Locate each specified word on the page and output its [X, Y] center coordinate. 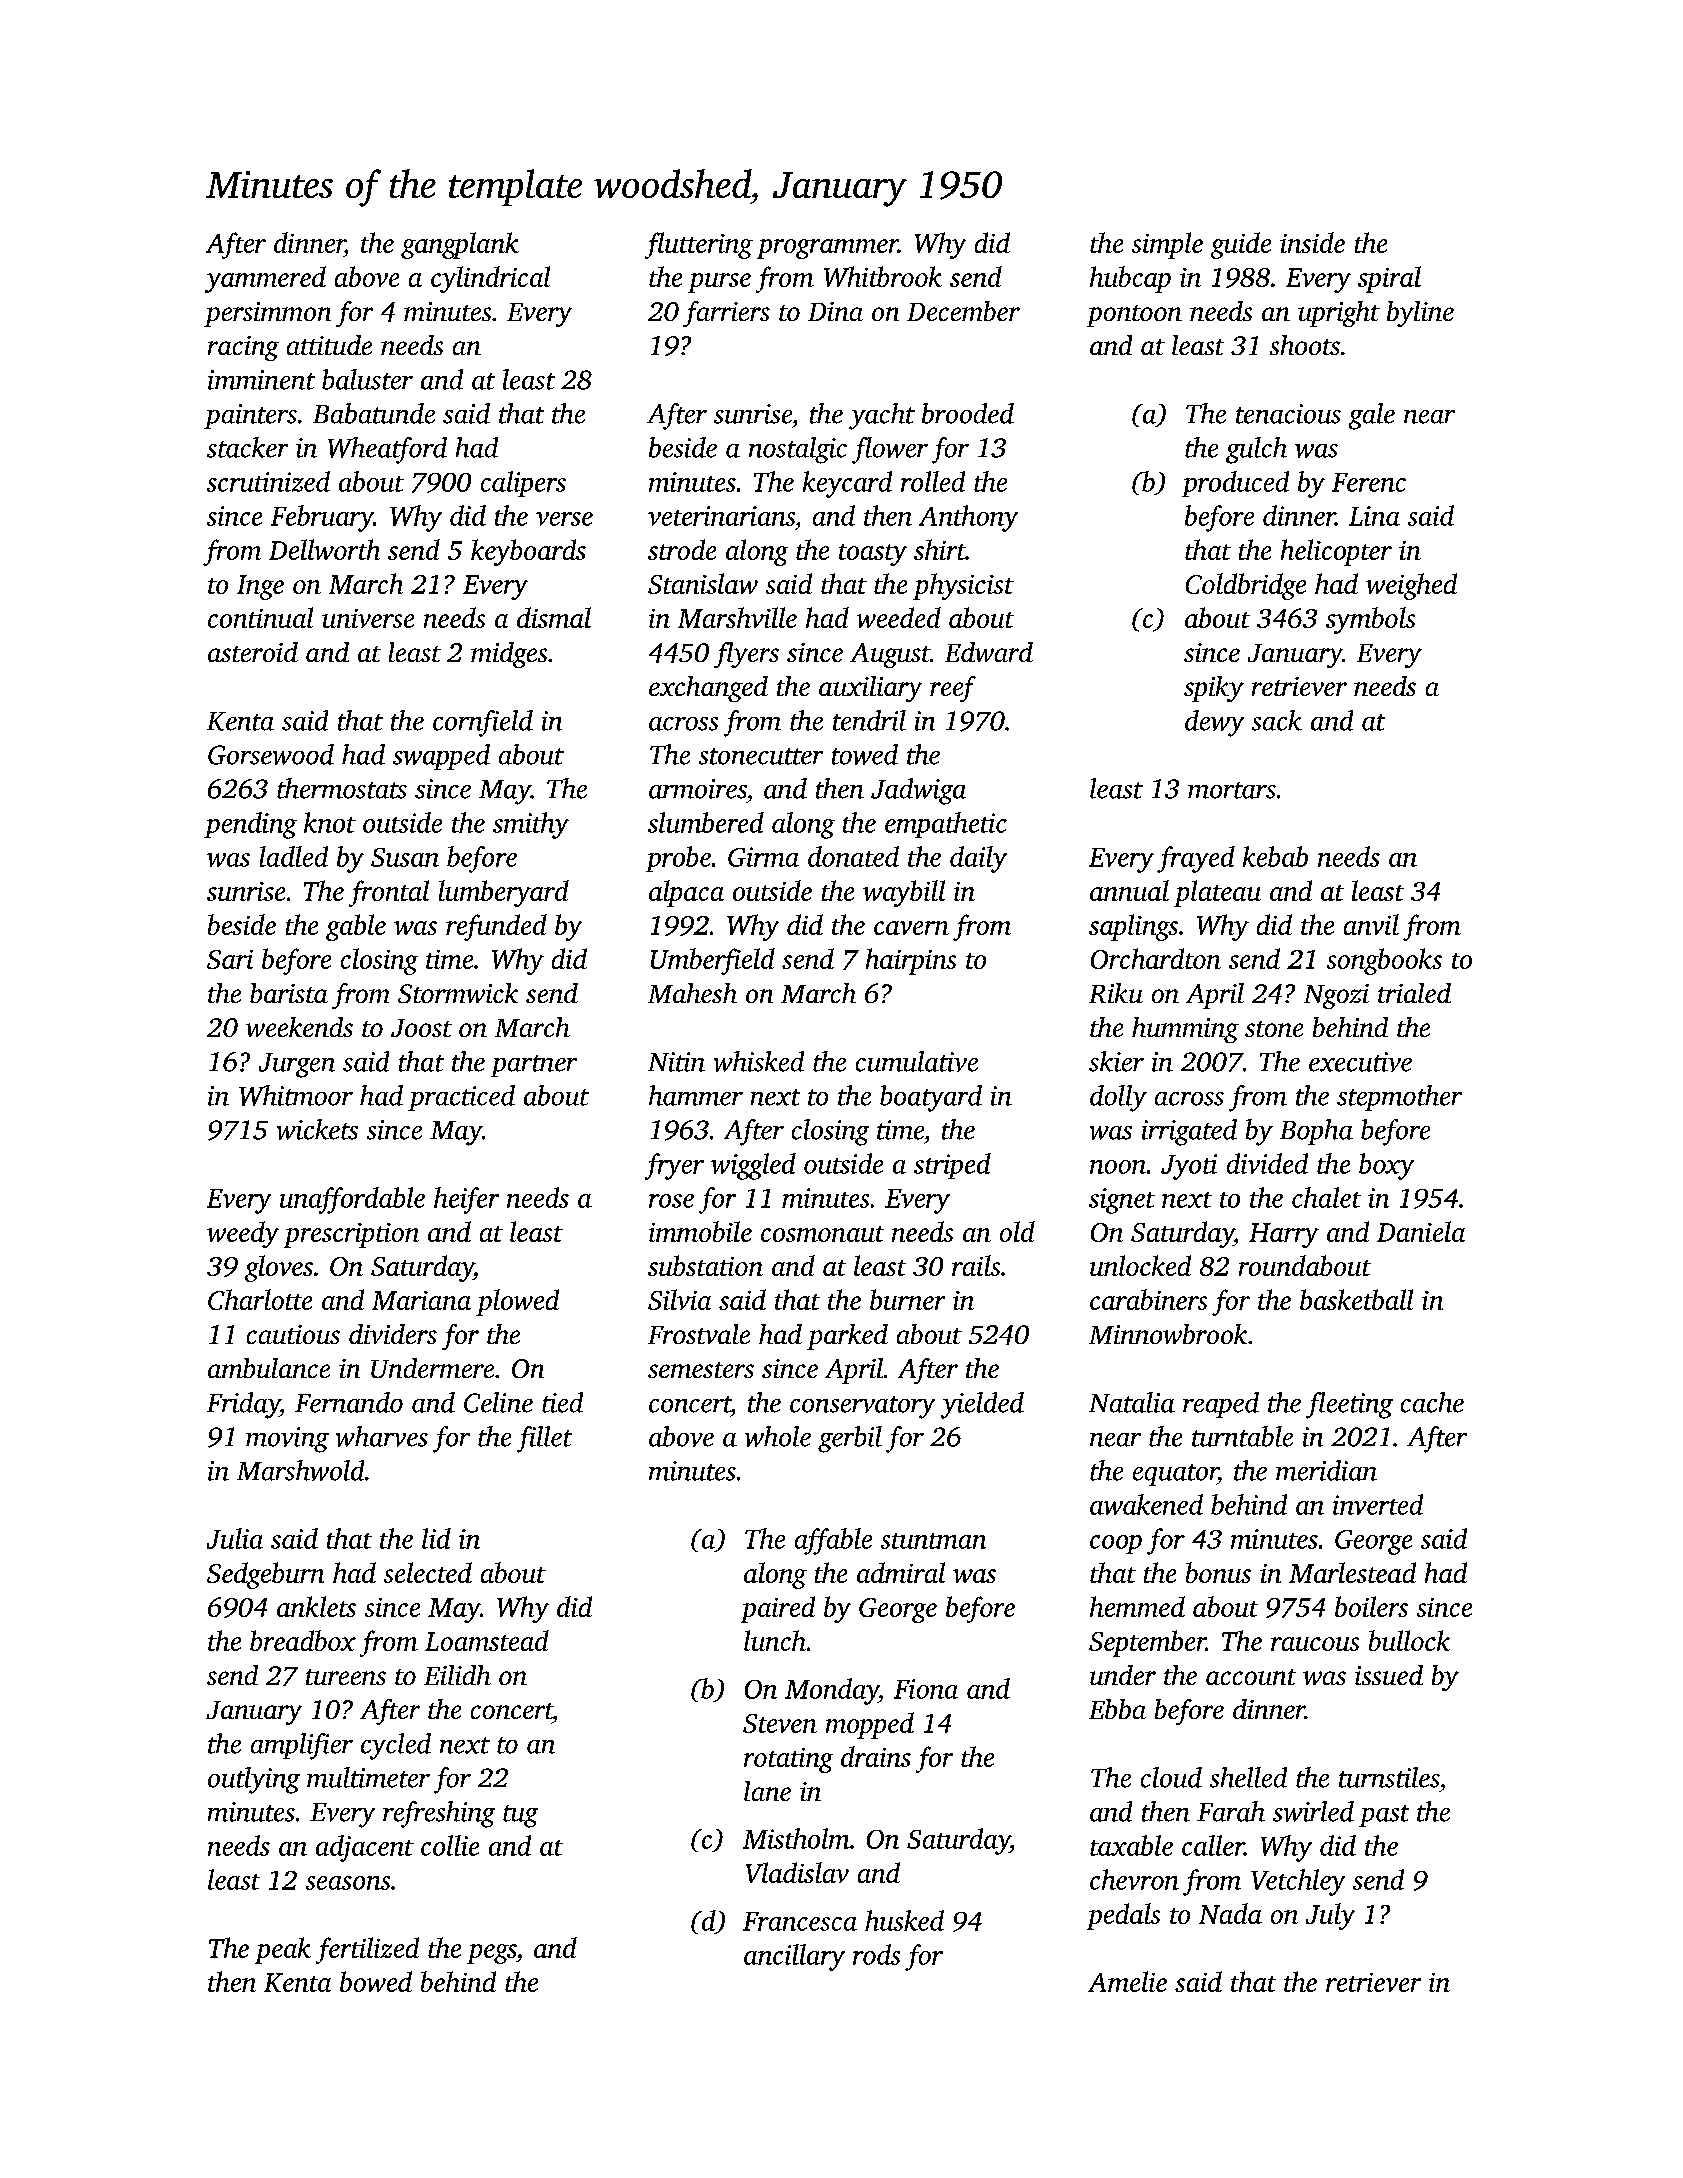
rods [876, 1954]
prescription [351, 1235]
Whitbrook [883, 276]
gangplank [460, 245]
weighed [1411, 586]
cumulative [917, 1061]
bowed [376, 1981]
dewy [1214, 723]
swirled [1313, 1811]
